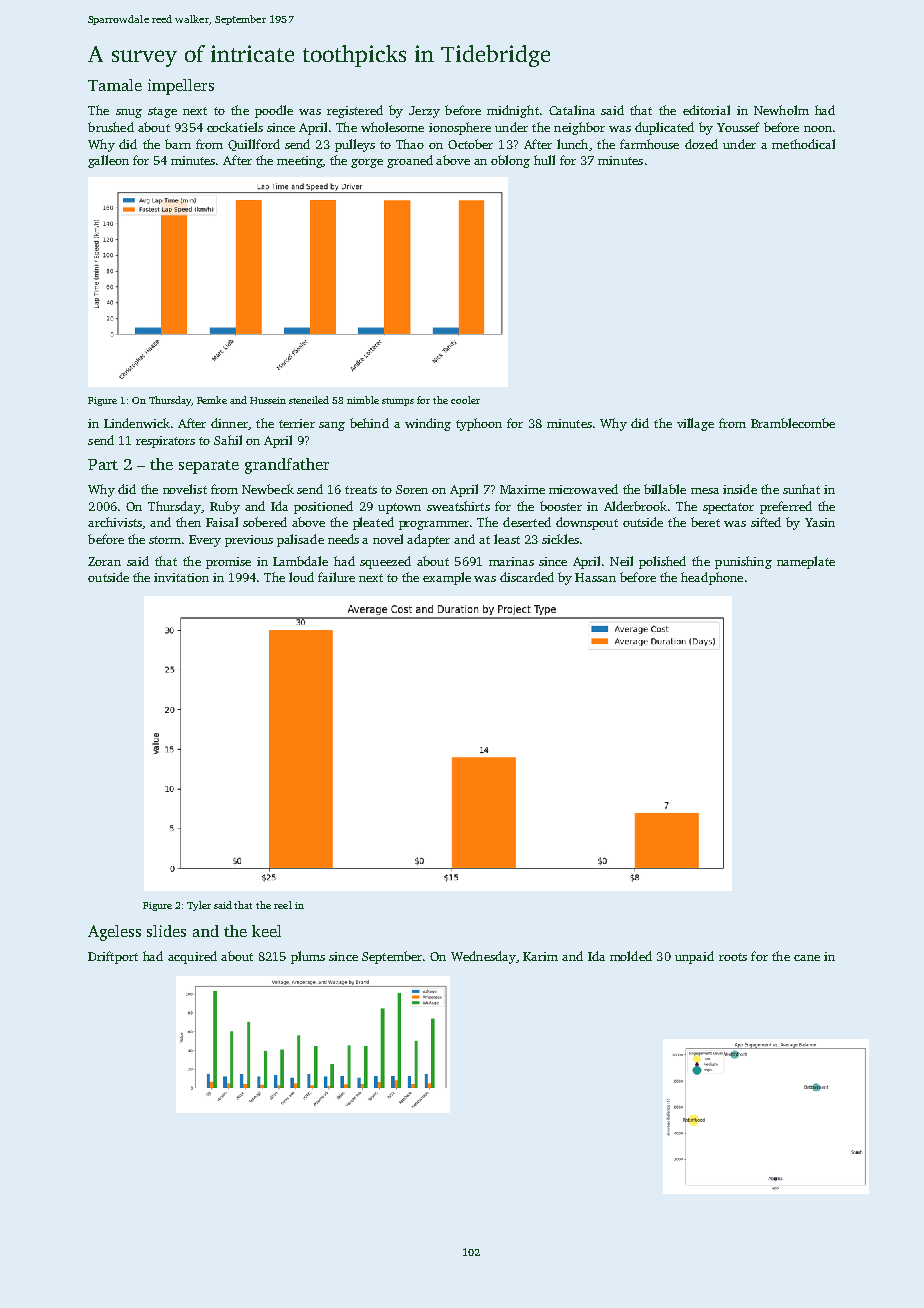  I want to click on respirators, so click(165, 442).
